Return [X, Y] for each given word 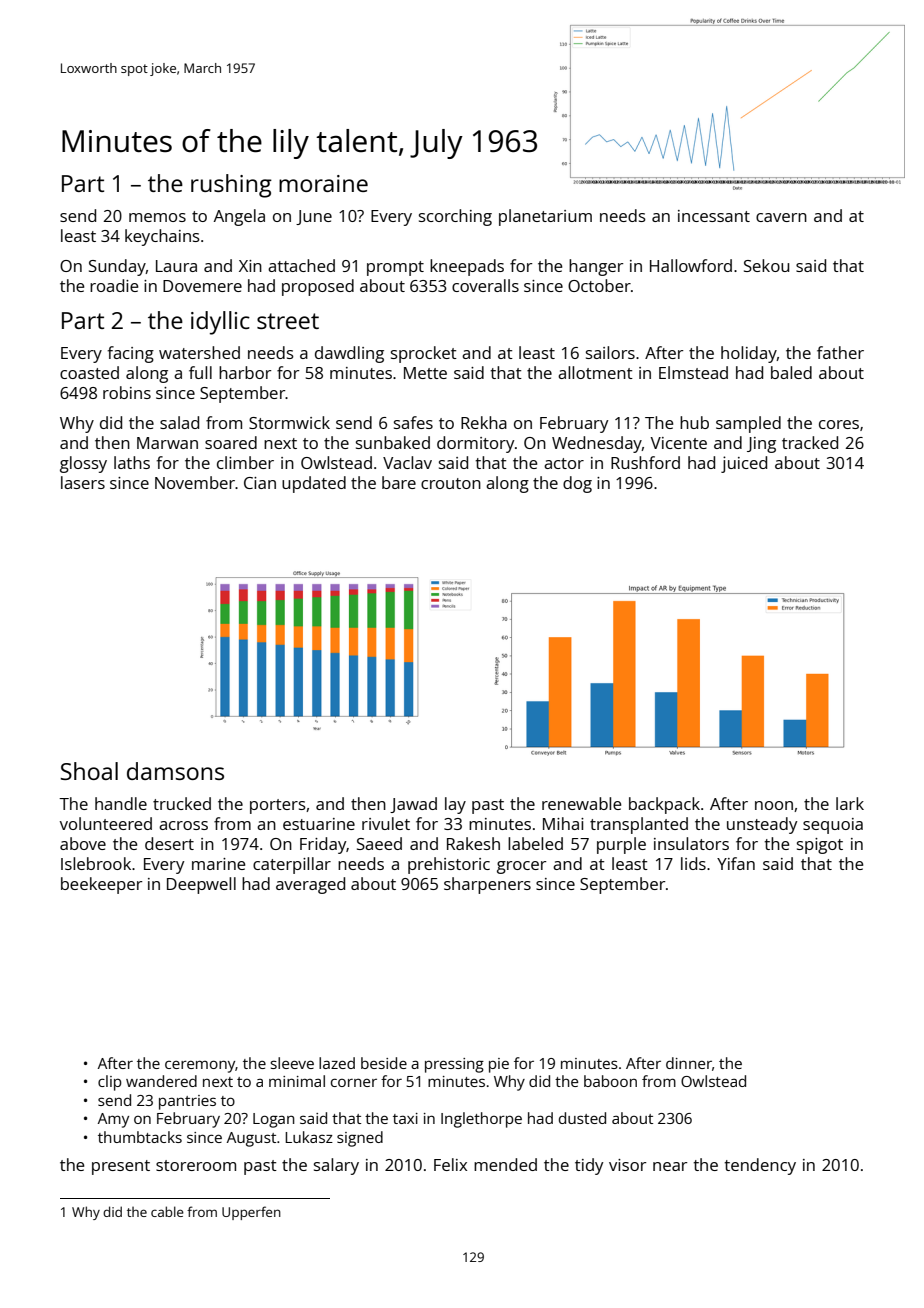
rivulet [386, 823]
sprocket [424, 354]
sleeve [292, 1063]
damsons [175, 771]
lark [850, 803]
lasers [83, 482]
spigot [820, 846]
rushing [231, 186]
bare [399, 482]
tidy [589, 1166]
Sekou [766, 265]
